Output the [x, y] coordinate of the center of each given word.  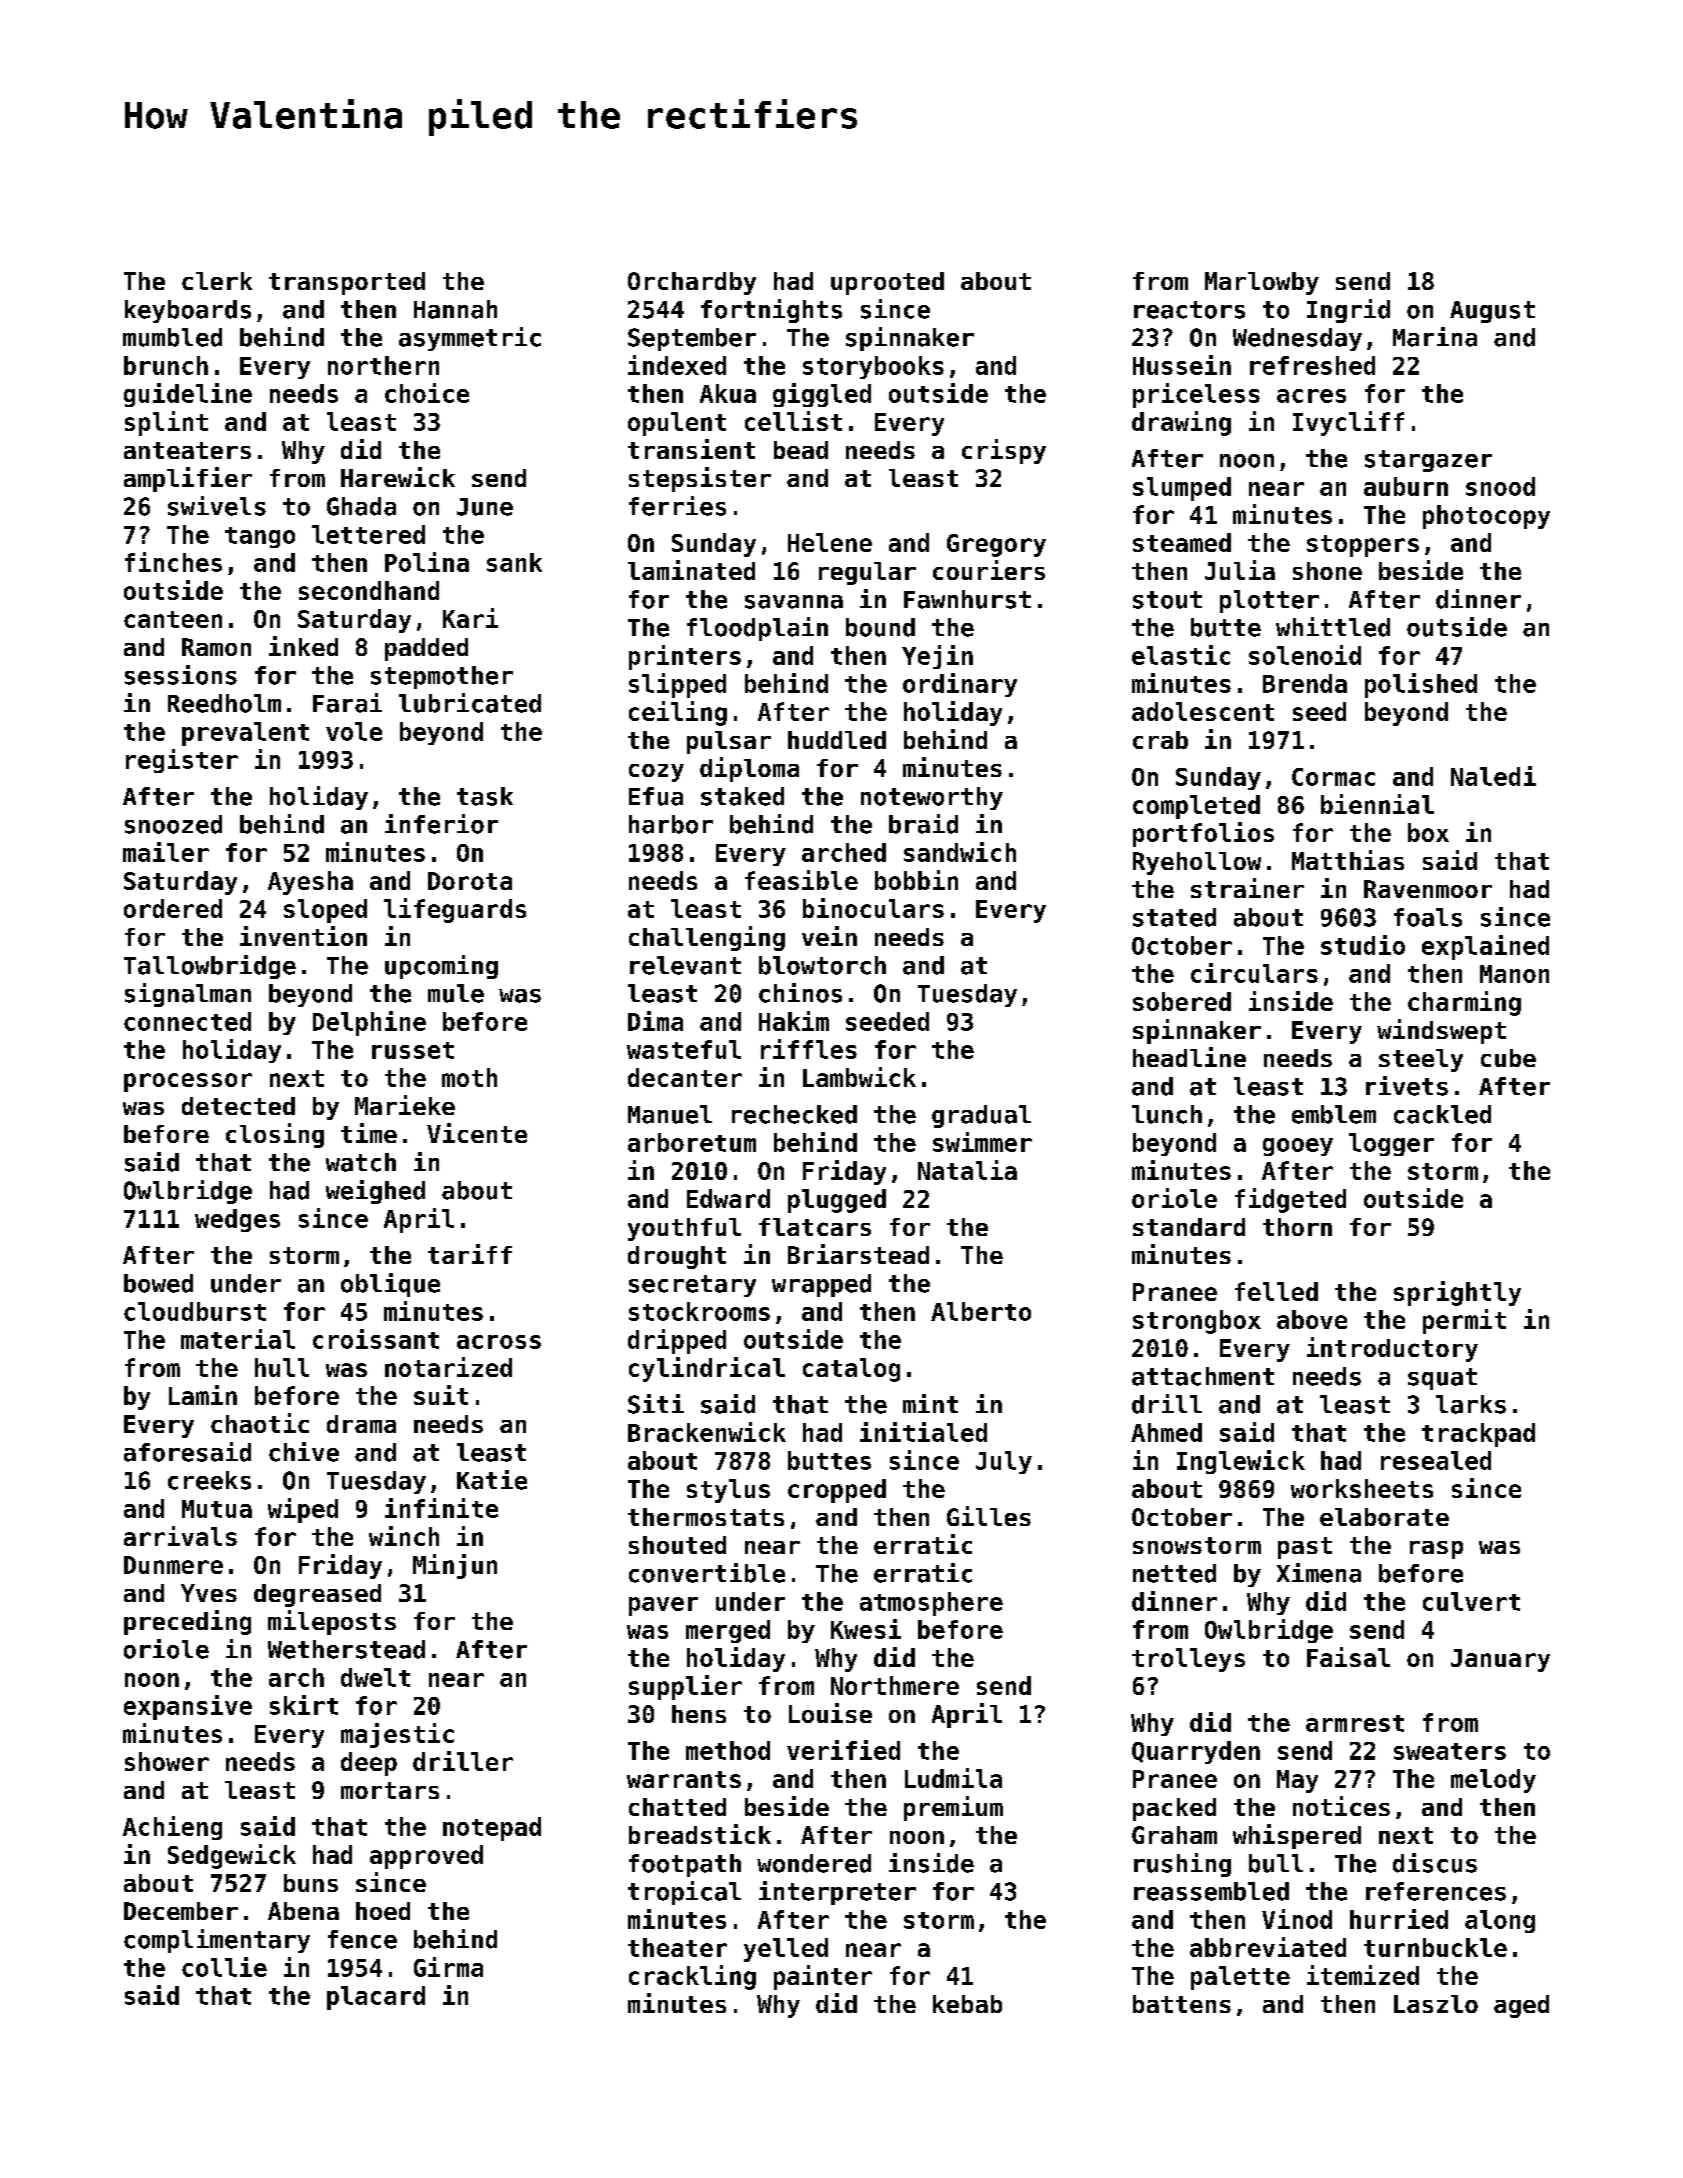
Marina [1435, 337]
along [1500, 1921]
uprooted [887, 283]
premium [953, 1808]
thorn [1297, 1227]
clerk [217, 281]
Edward [728, 1198]
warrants [684, 1779]
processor [188, 1082]
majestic [397, 1735]
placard [376, 1998]
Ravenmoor [1428, 889]
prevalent [245, 734]
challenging [707, 938]
